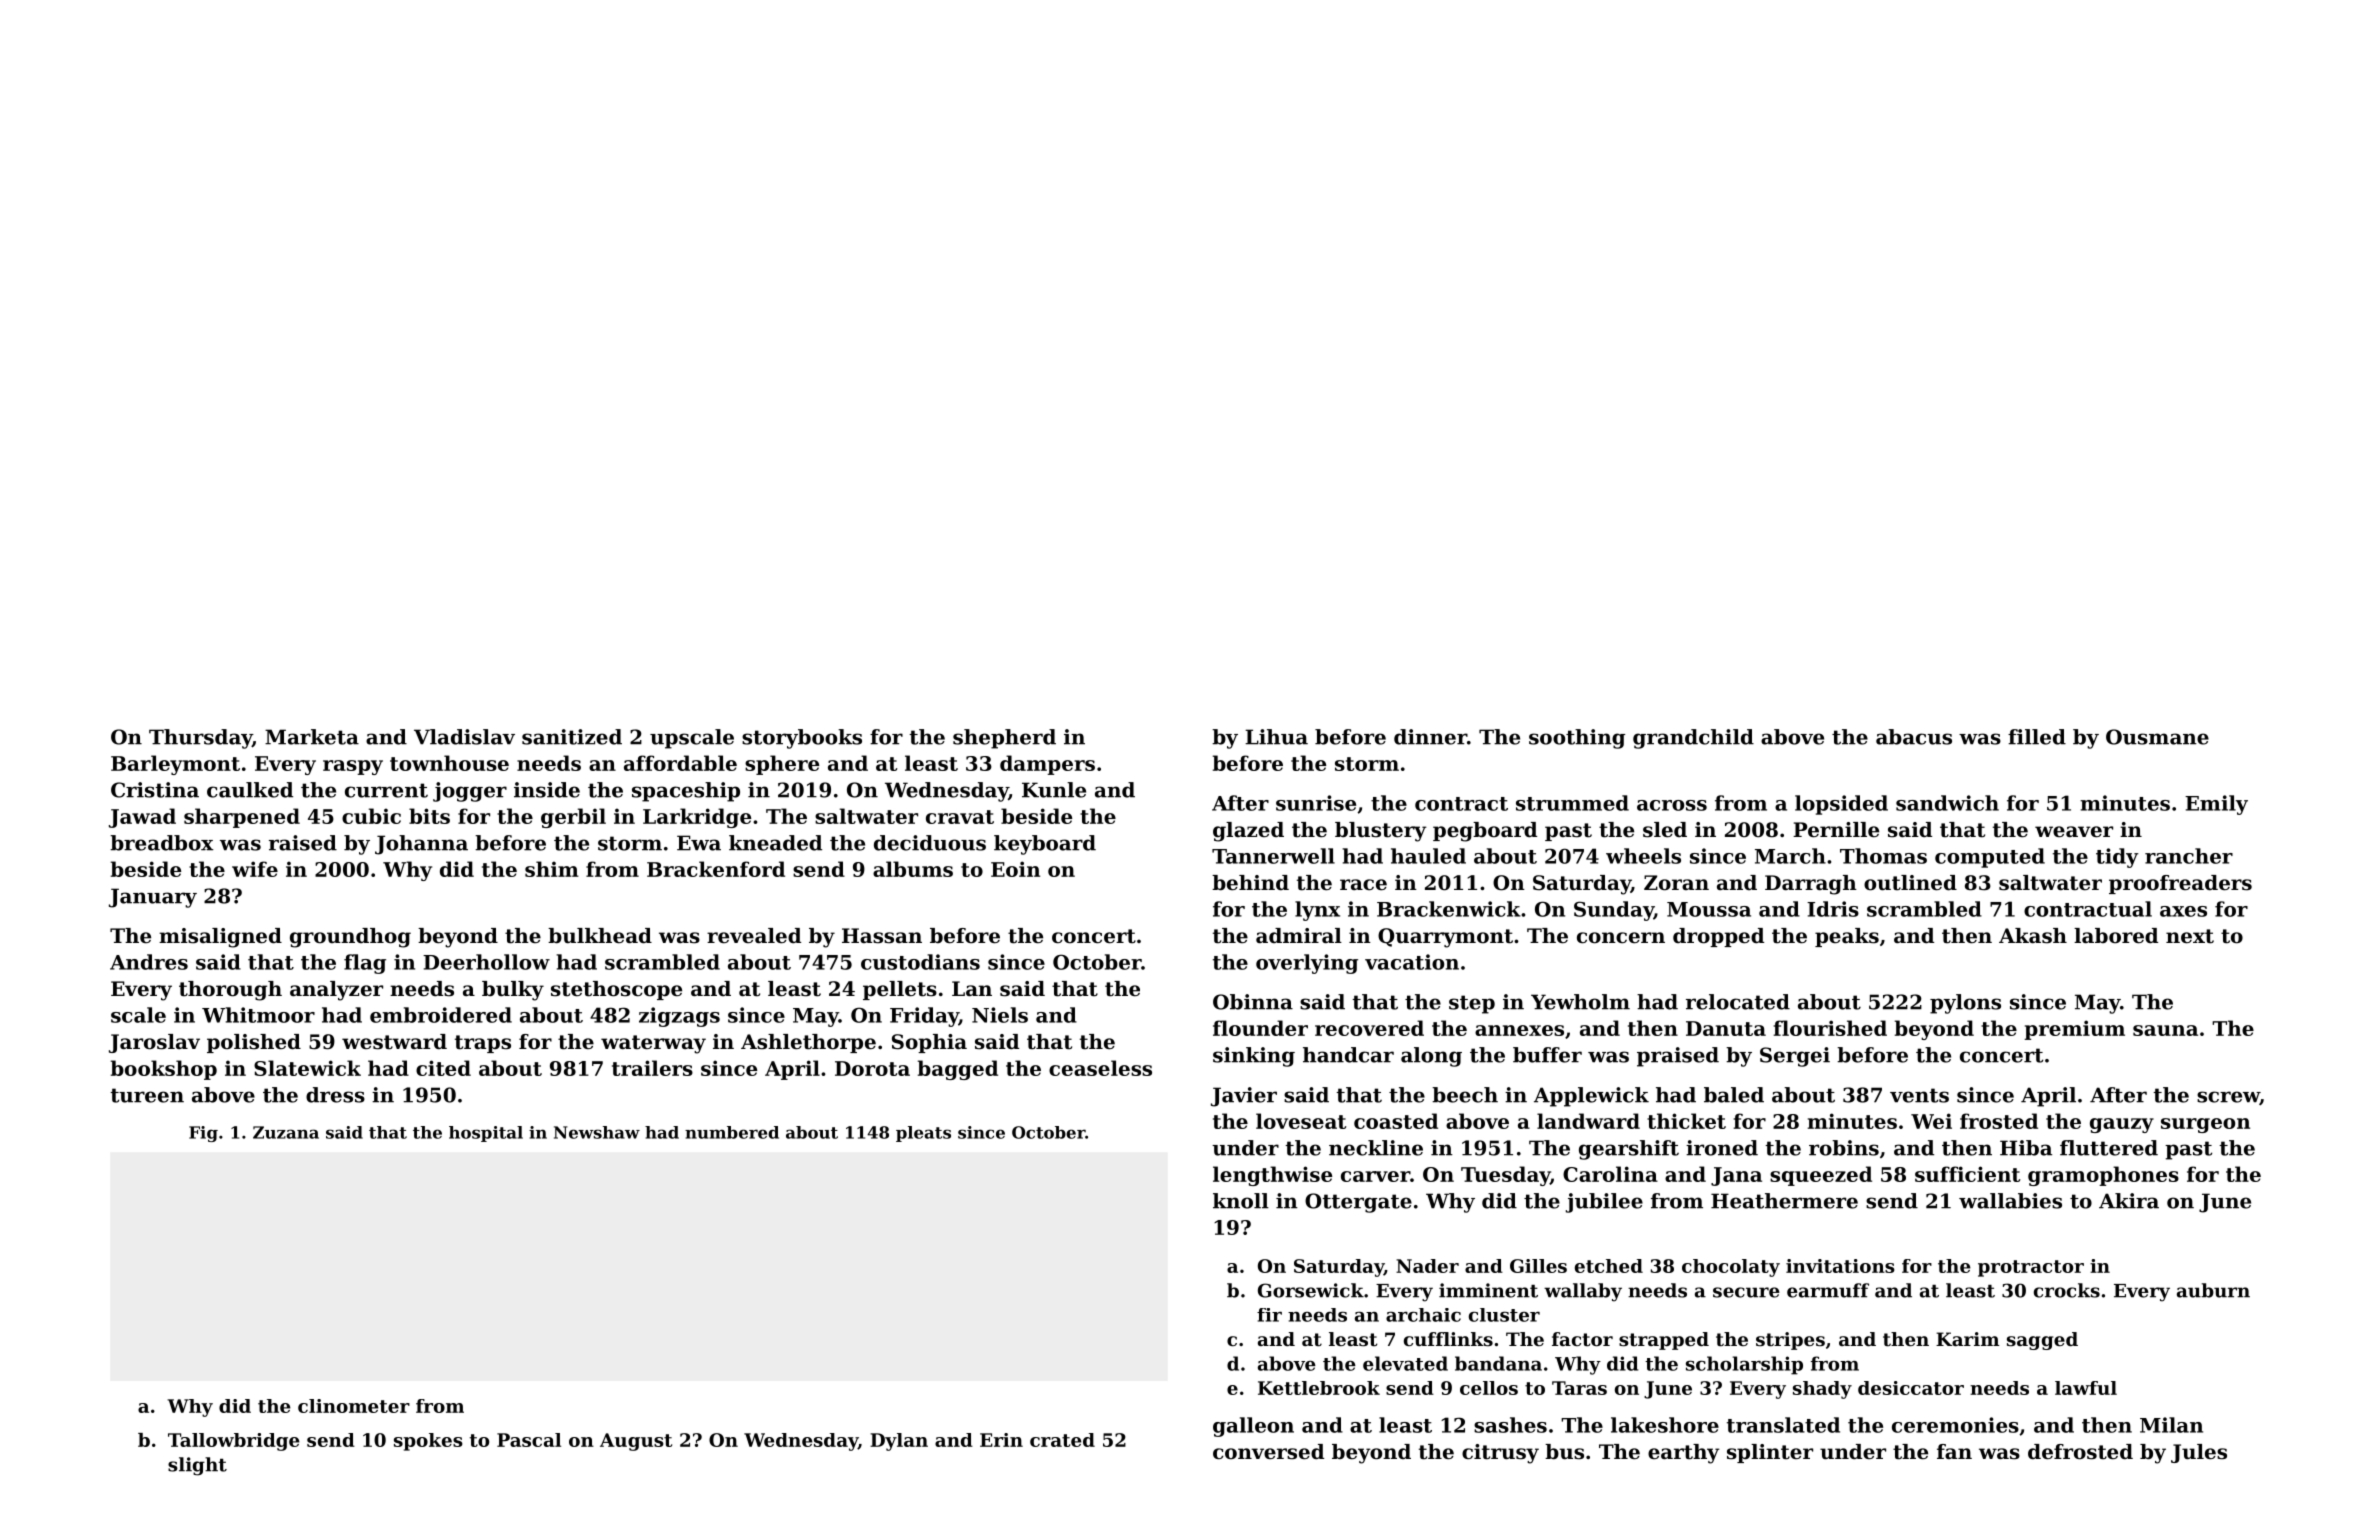 The image size is (2380, 1540). I want to click on caulked, so click(250, 790).
